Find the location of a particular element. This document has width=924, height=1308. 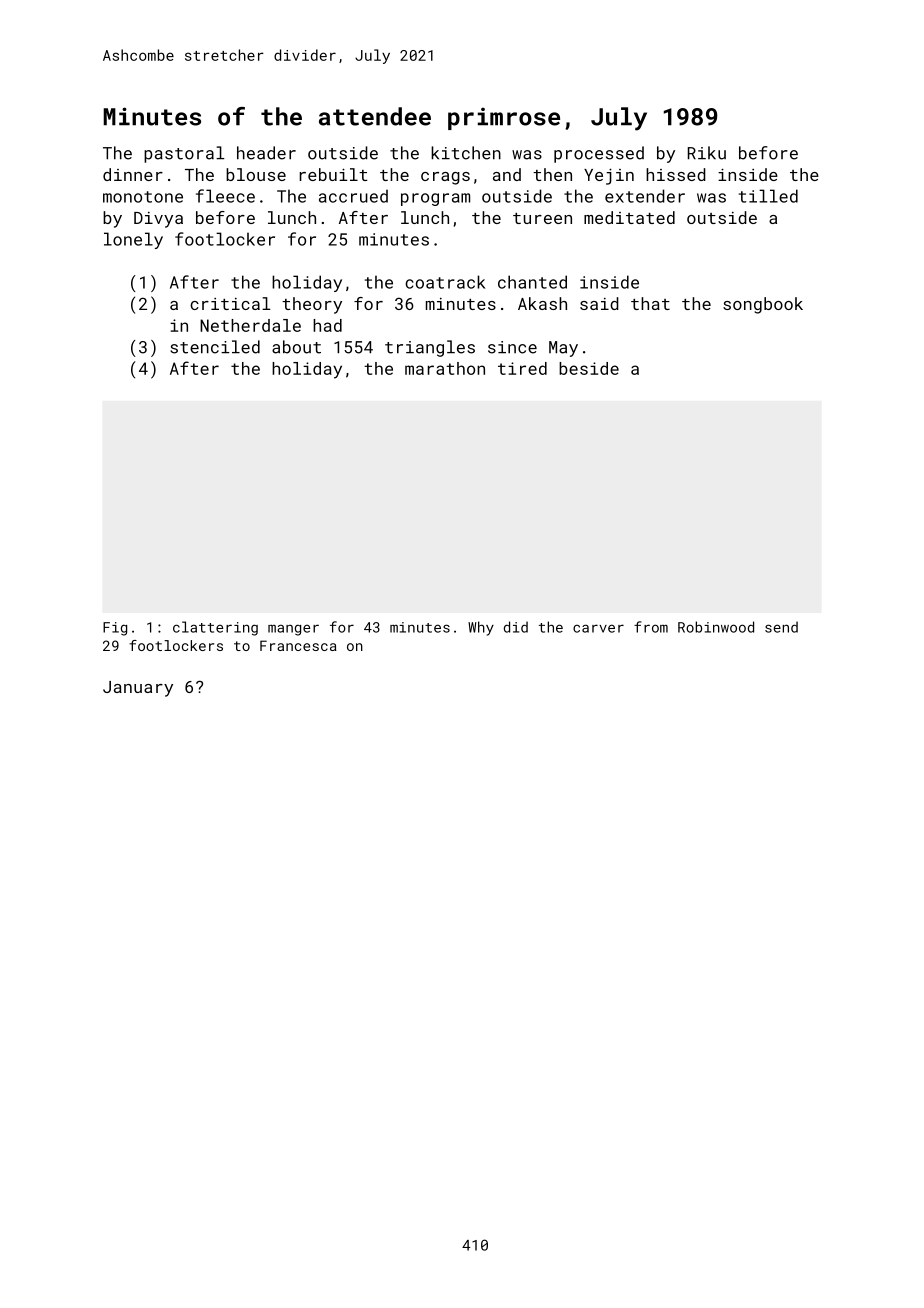

marathon is located at coordinates (445, 368).
